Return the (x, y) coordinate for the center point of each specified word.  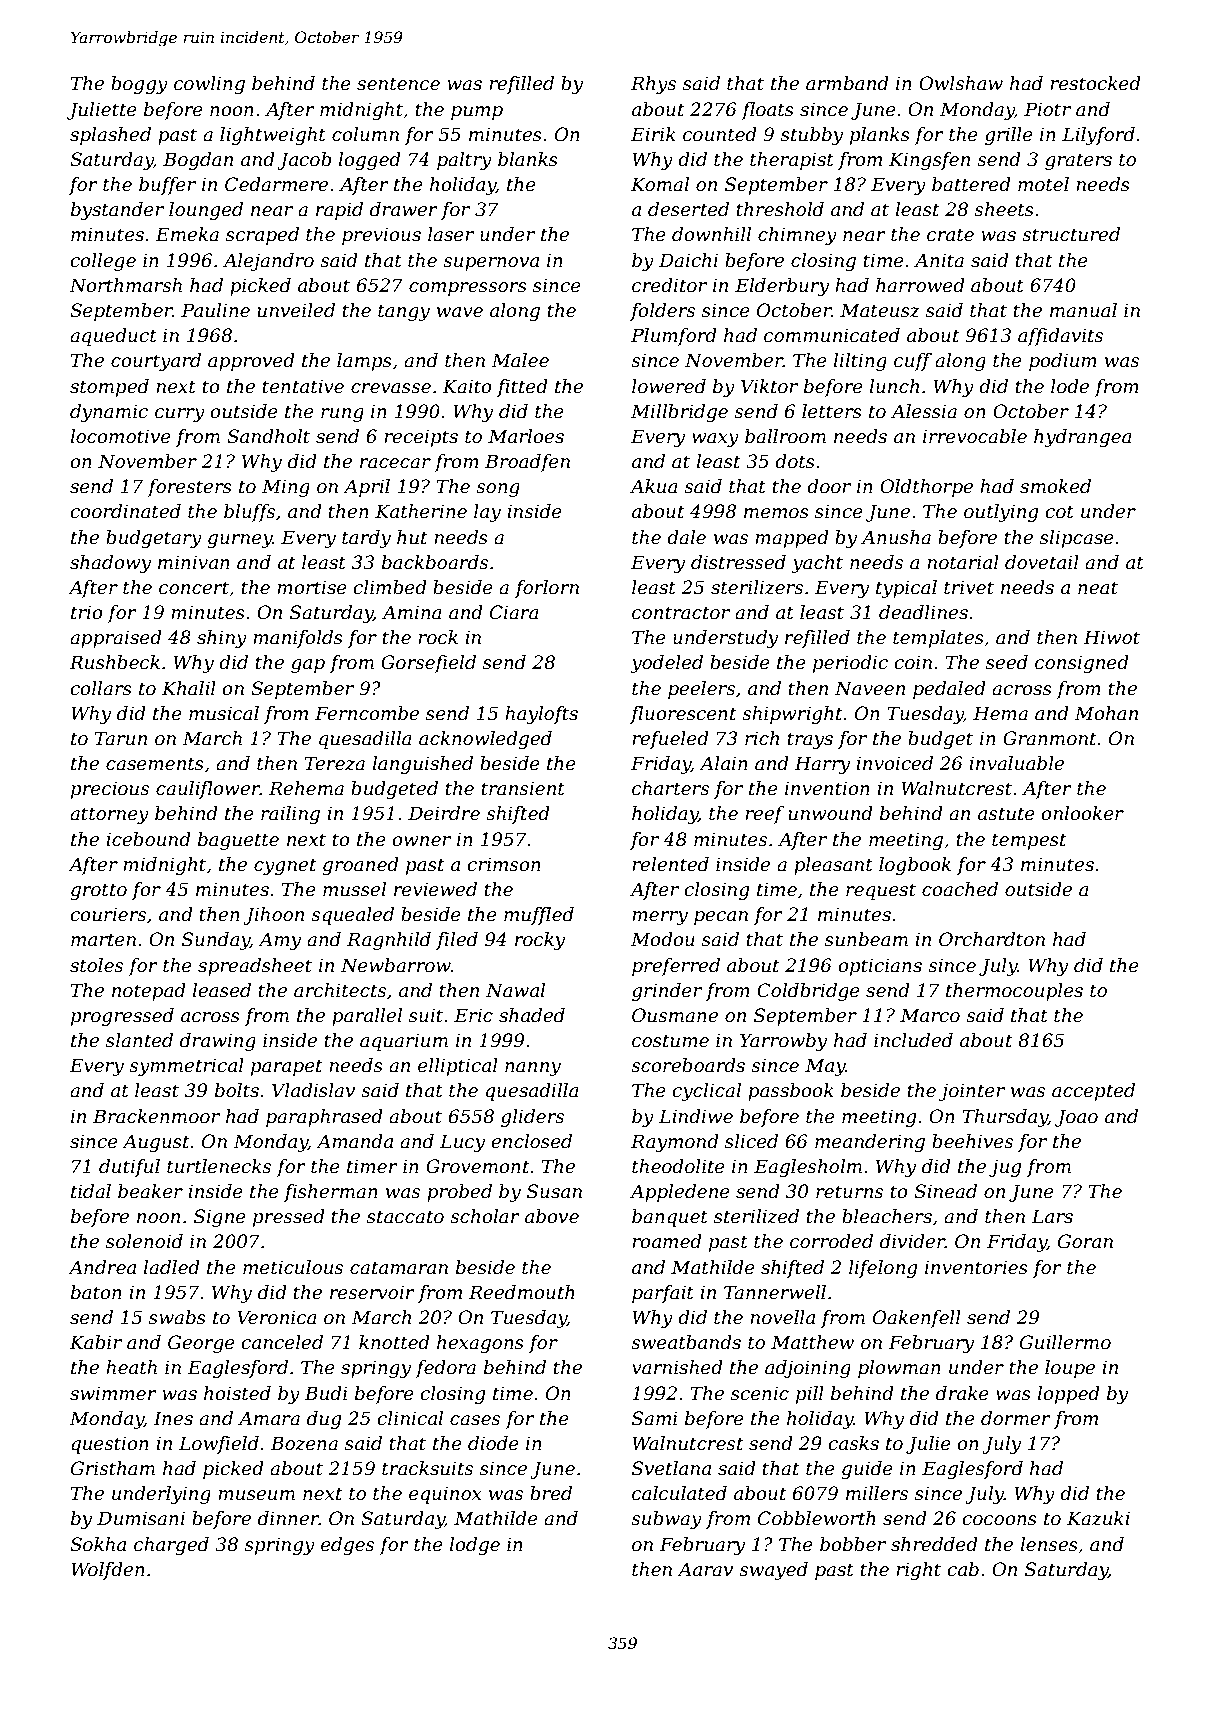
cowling (209, 85)
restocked (1095, 83)
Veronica (277, 1317)
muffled (539, 916)
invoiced (894, 763)
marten (103, 940)
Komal (660, 184)
